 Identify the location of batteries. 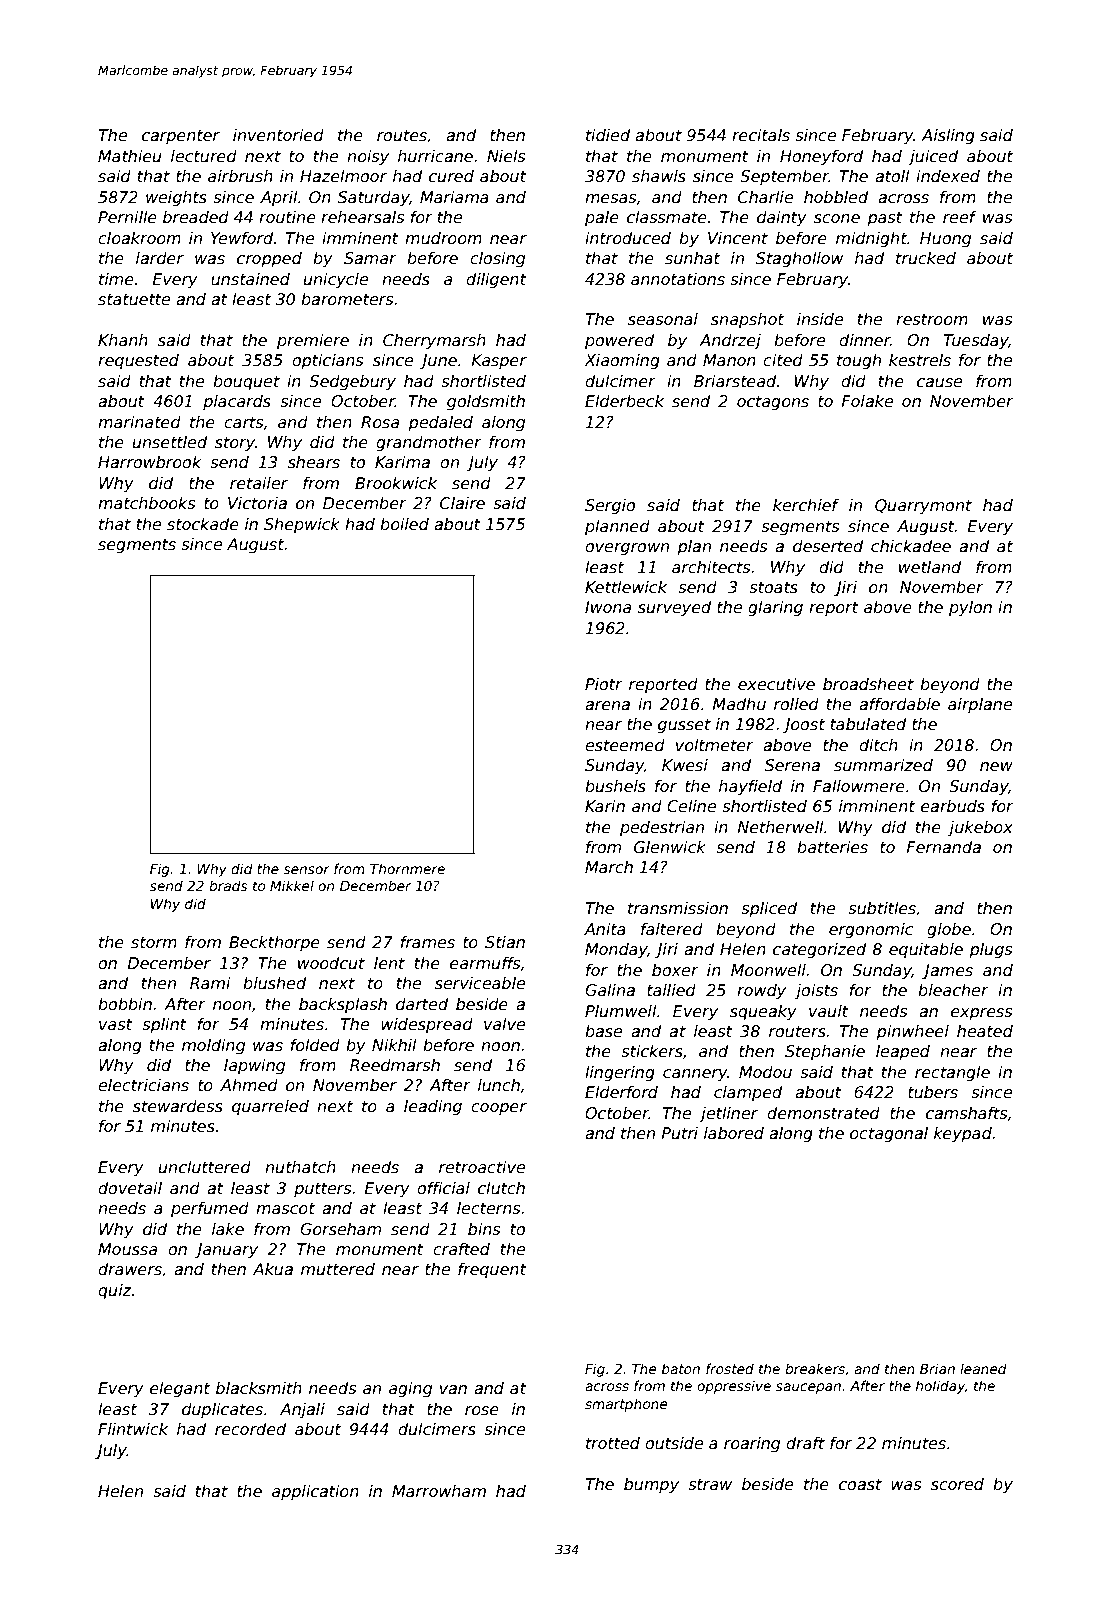
(832, 847).
